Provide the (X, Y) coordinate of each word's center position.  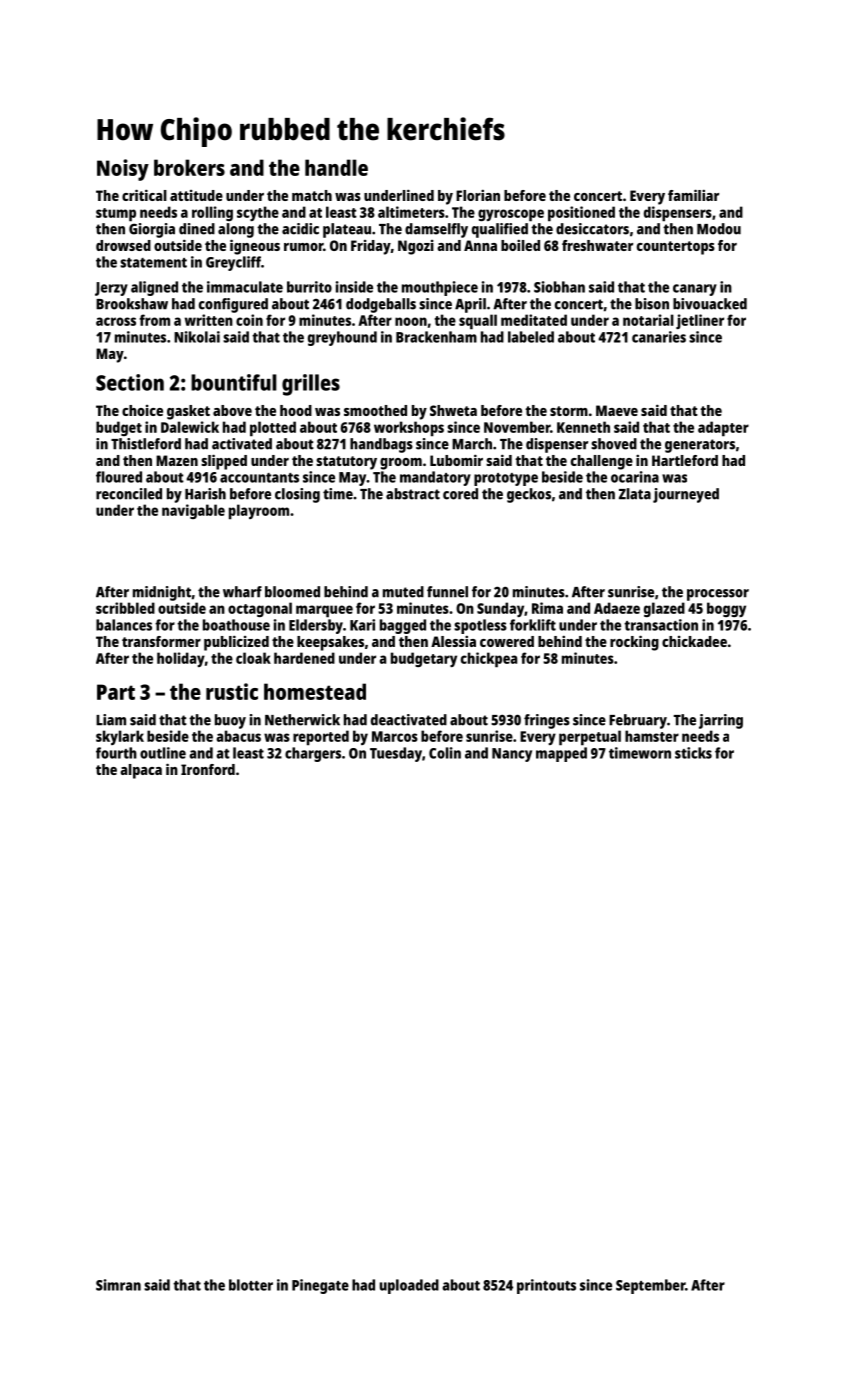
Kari (362, 625)
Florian (478, 195)
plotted (273, 429)
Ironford (208, 769)
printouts (546, 1286)
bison (652, 304)
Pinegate (320, 1286)
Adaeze (617, 608)
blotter (251, 1285)
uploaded (409, 1286)
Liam (111, 720)
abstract (413, 494)
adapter (723, 429)
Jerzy (111, 289)
